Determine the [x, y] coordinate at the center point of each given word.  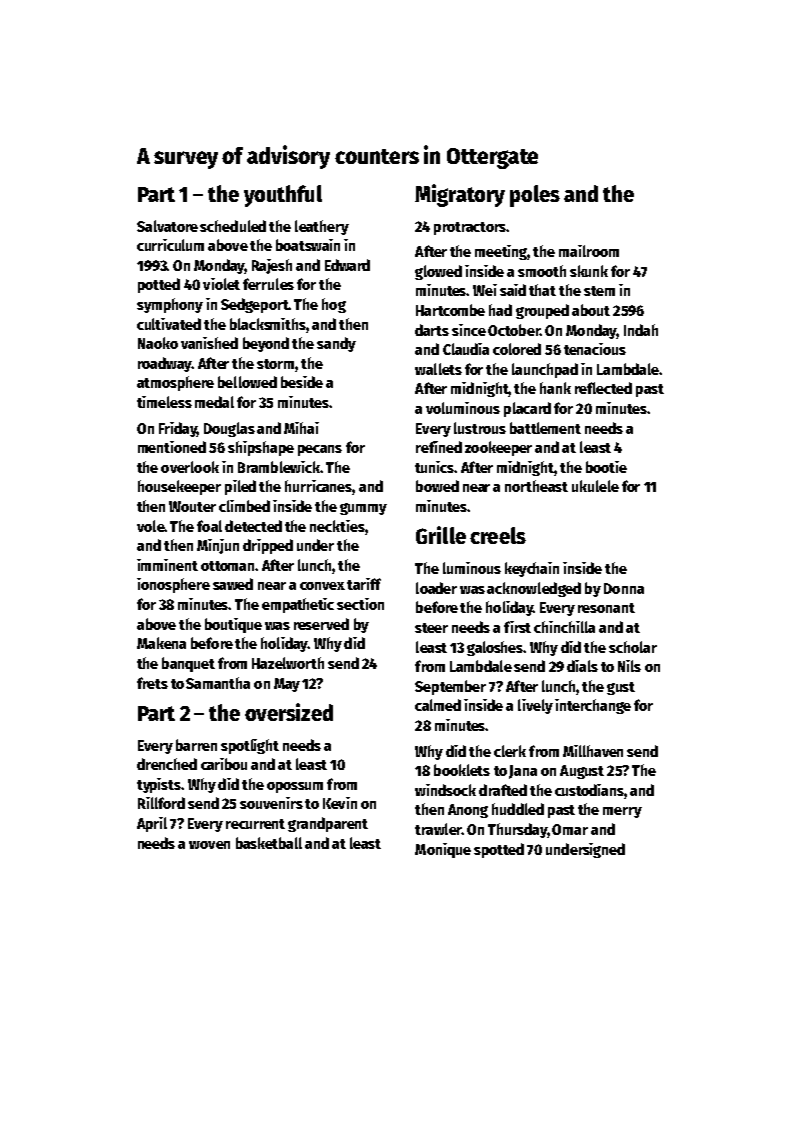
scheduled [233, 226]
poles [535, 196]
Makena [161, 643]
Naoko [158, 343]
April [152, 824]
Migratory [460, 195]
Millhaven [593, 751]
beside [302, 382]
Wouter [192, 506]
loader [436, 588]
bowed [437, 486]
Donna [624, 588]
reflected [603, 388]
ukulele [595, 486]
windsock [445, 790]
